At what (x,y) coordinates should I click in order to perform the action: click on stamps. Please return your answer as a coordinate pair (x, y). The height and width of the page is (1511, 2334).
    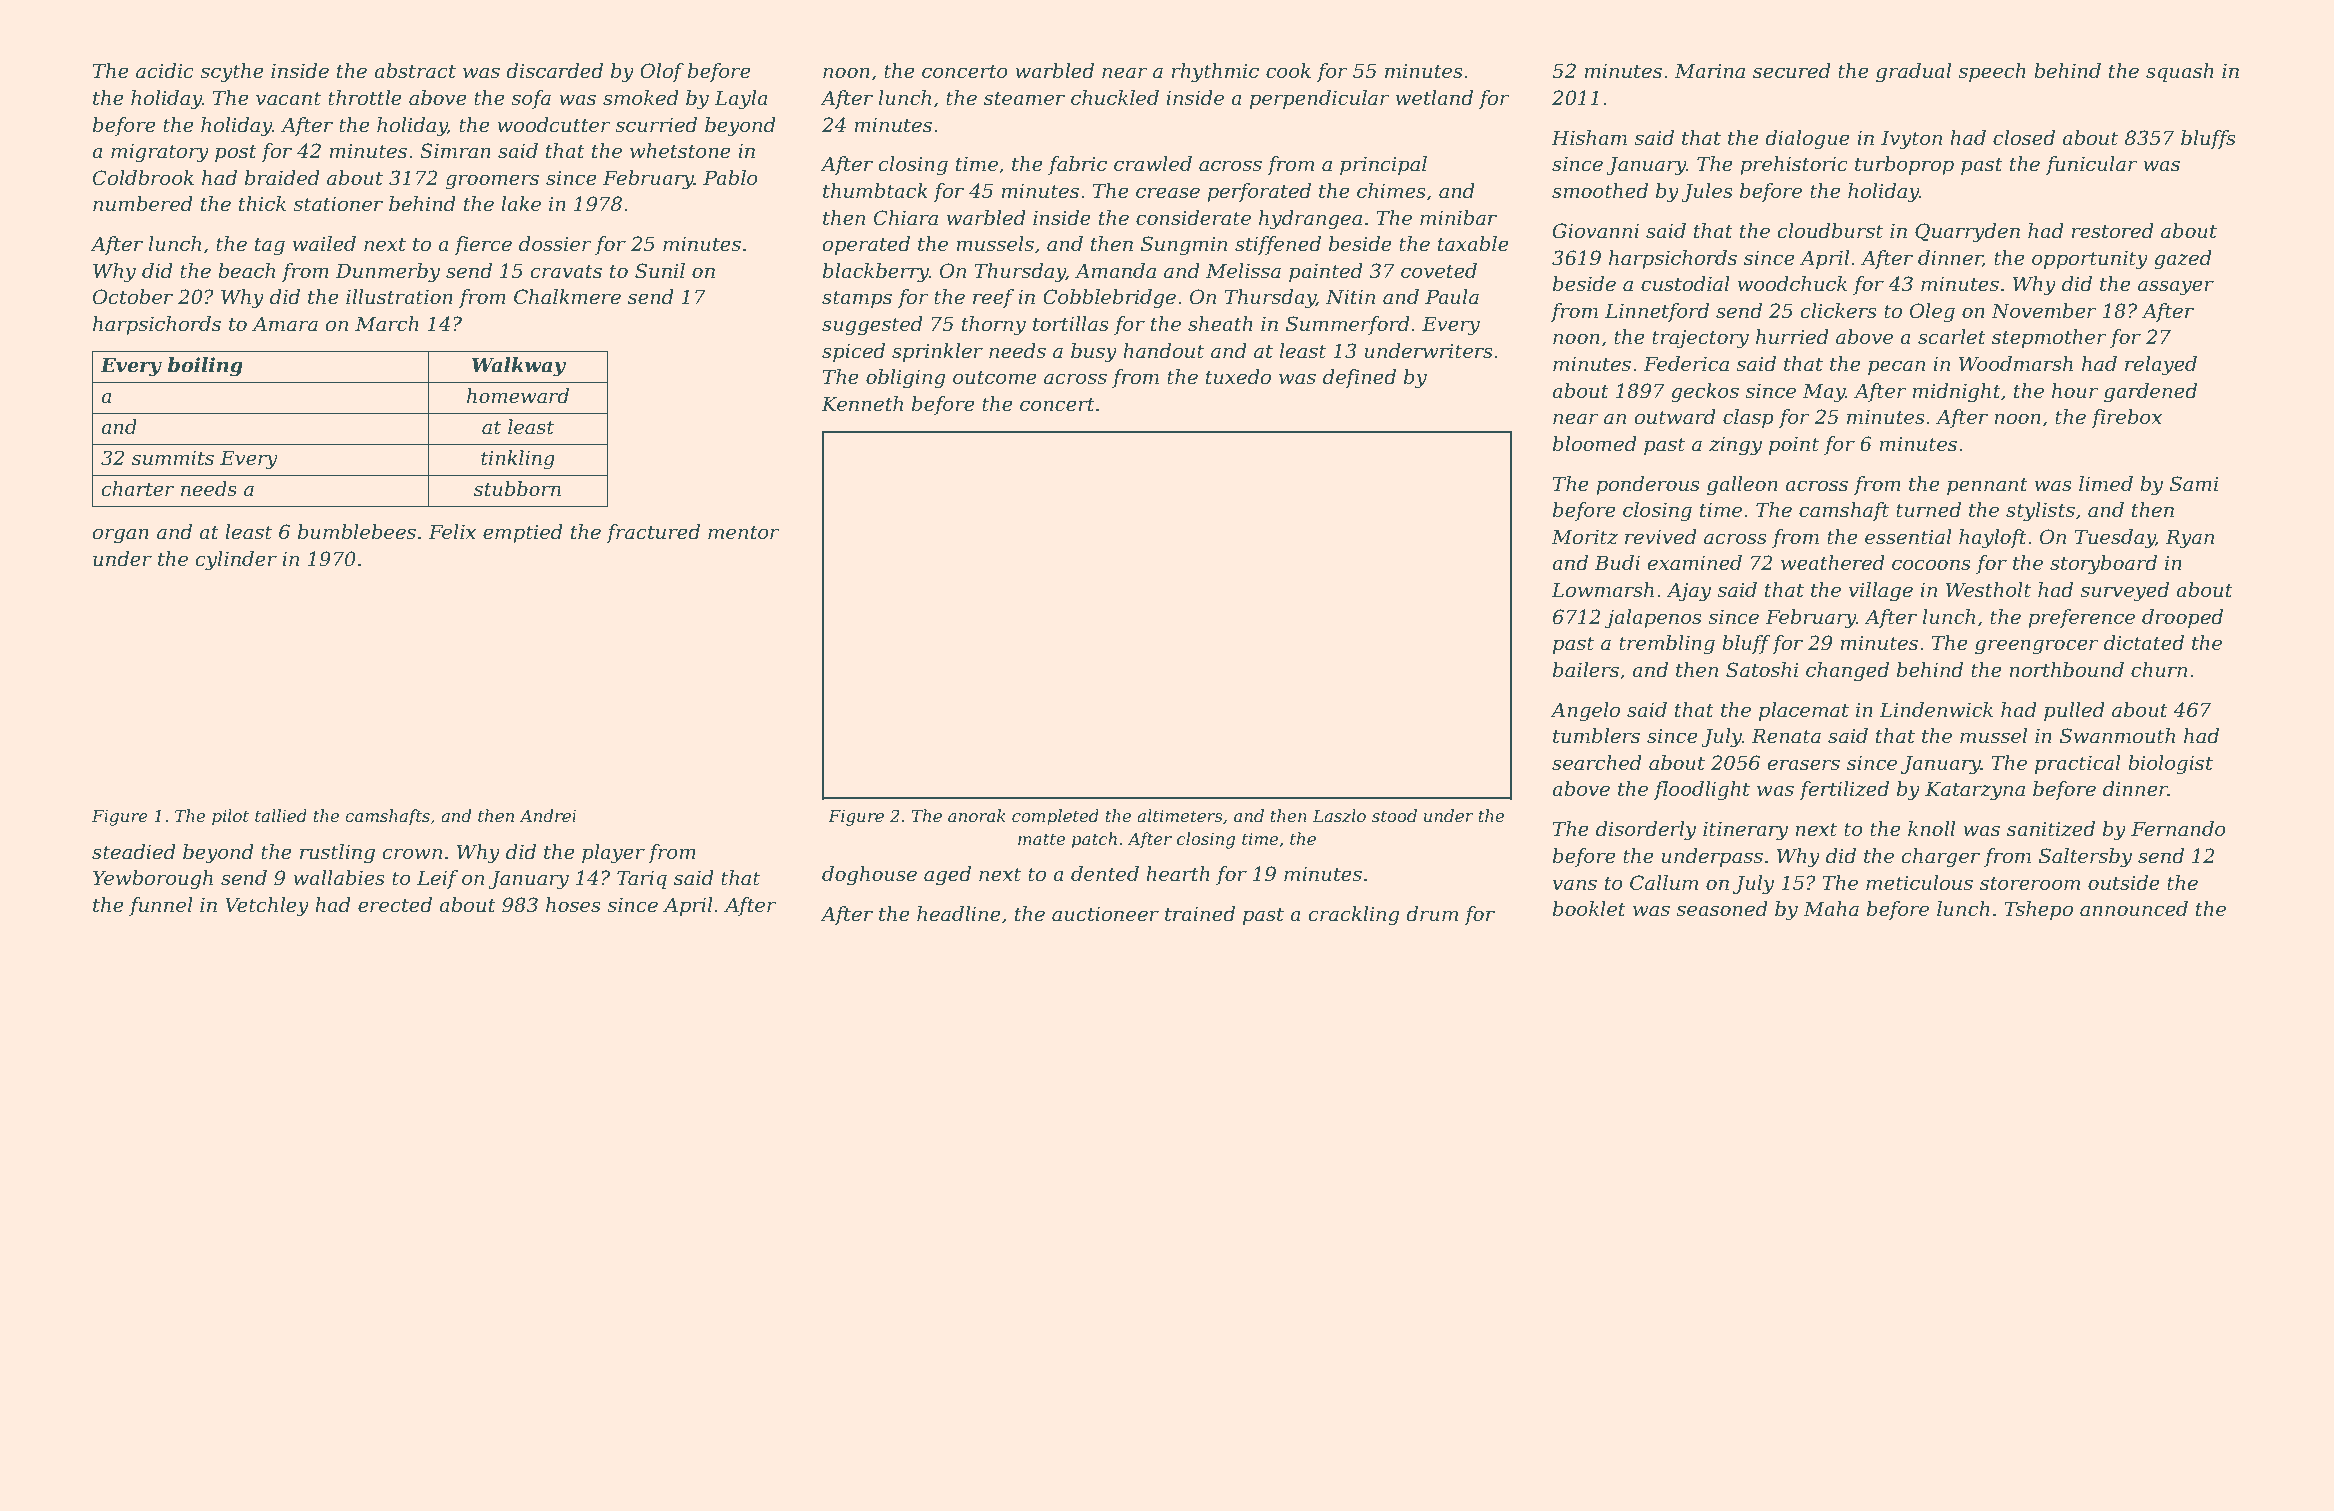
    Looking at the image, I should click on (857, 299).
